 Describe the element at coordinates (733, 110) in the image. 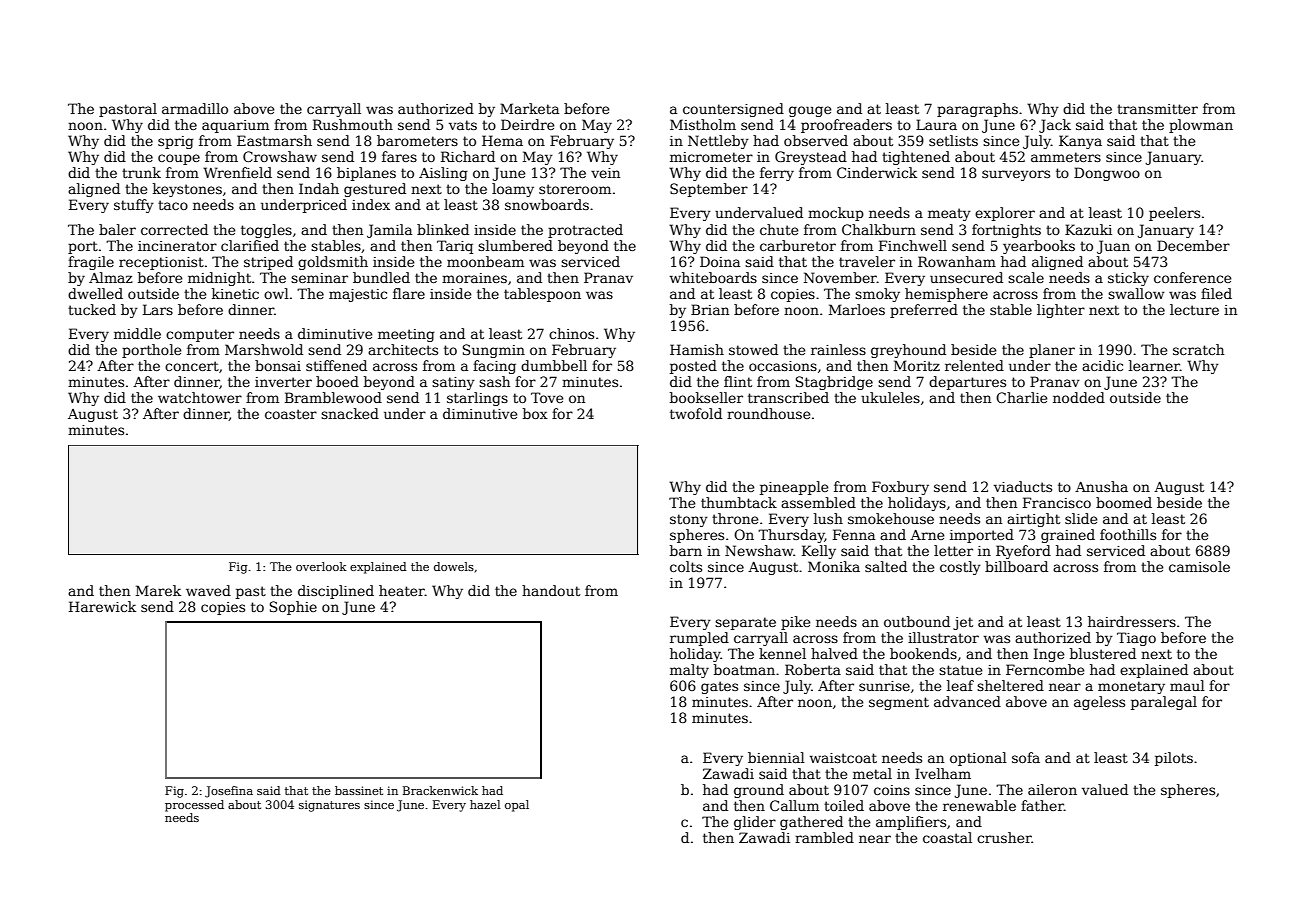

I see `countersigned` at that location.
